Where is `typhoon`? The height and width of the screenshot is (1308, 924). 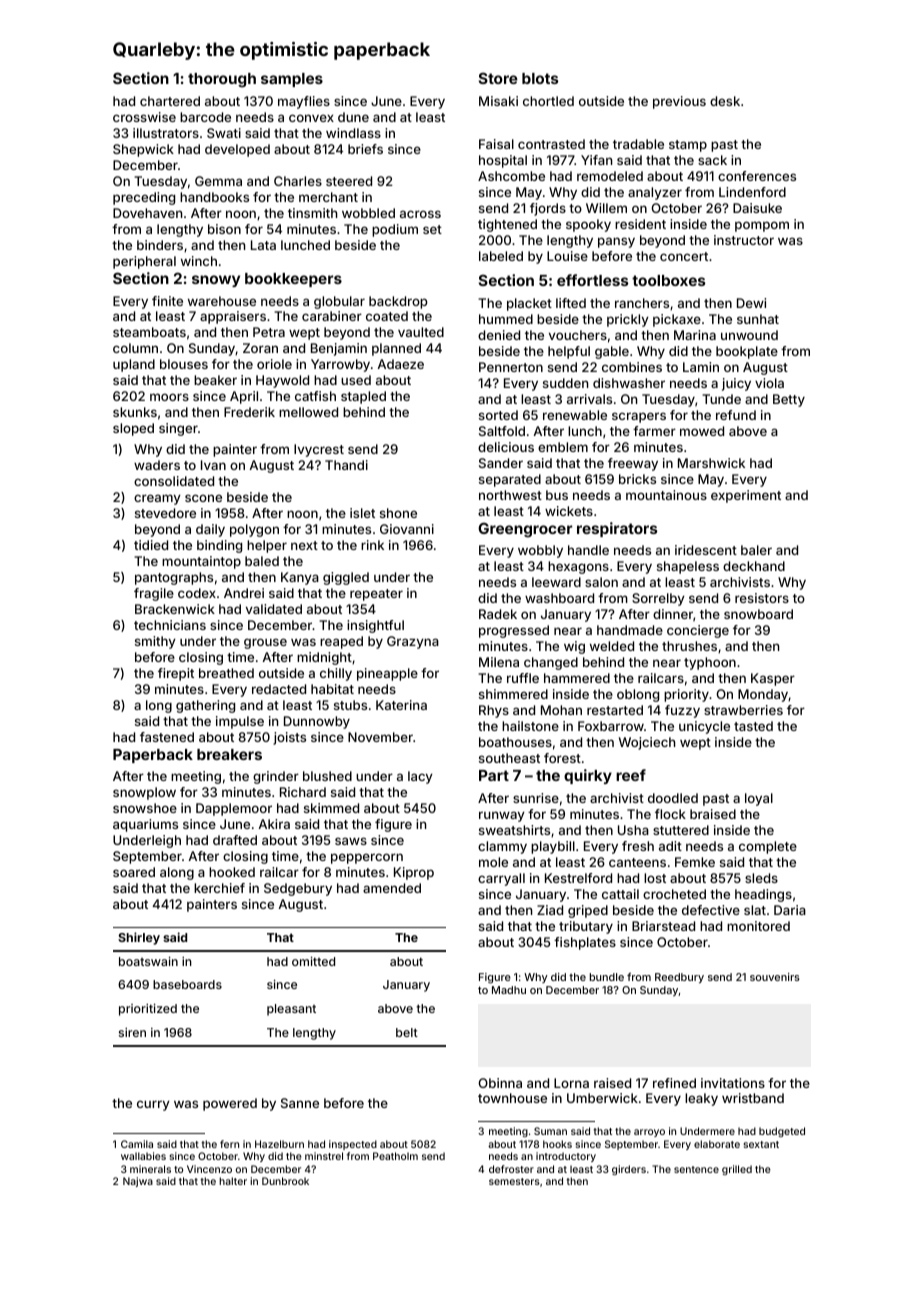
typhoon is located at coordinates (710, 663).
